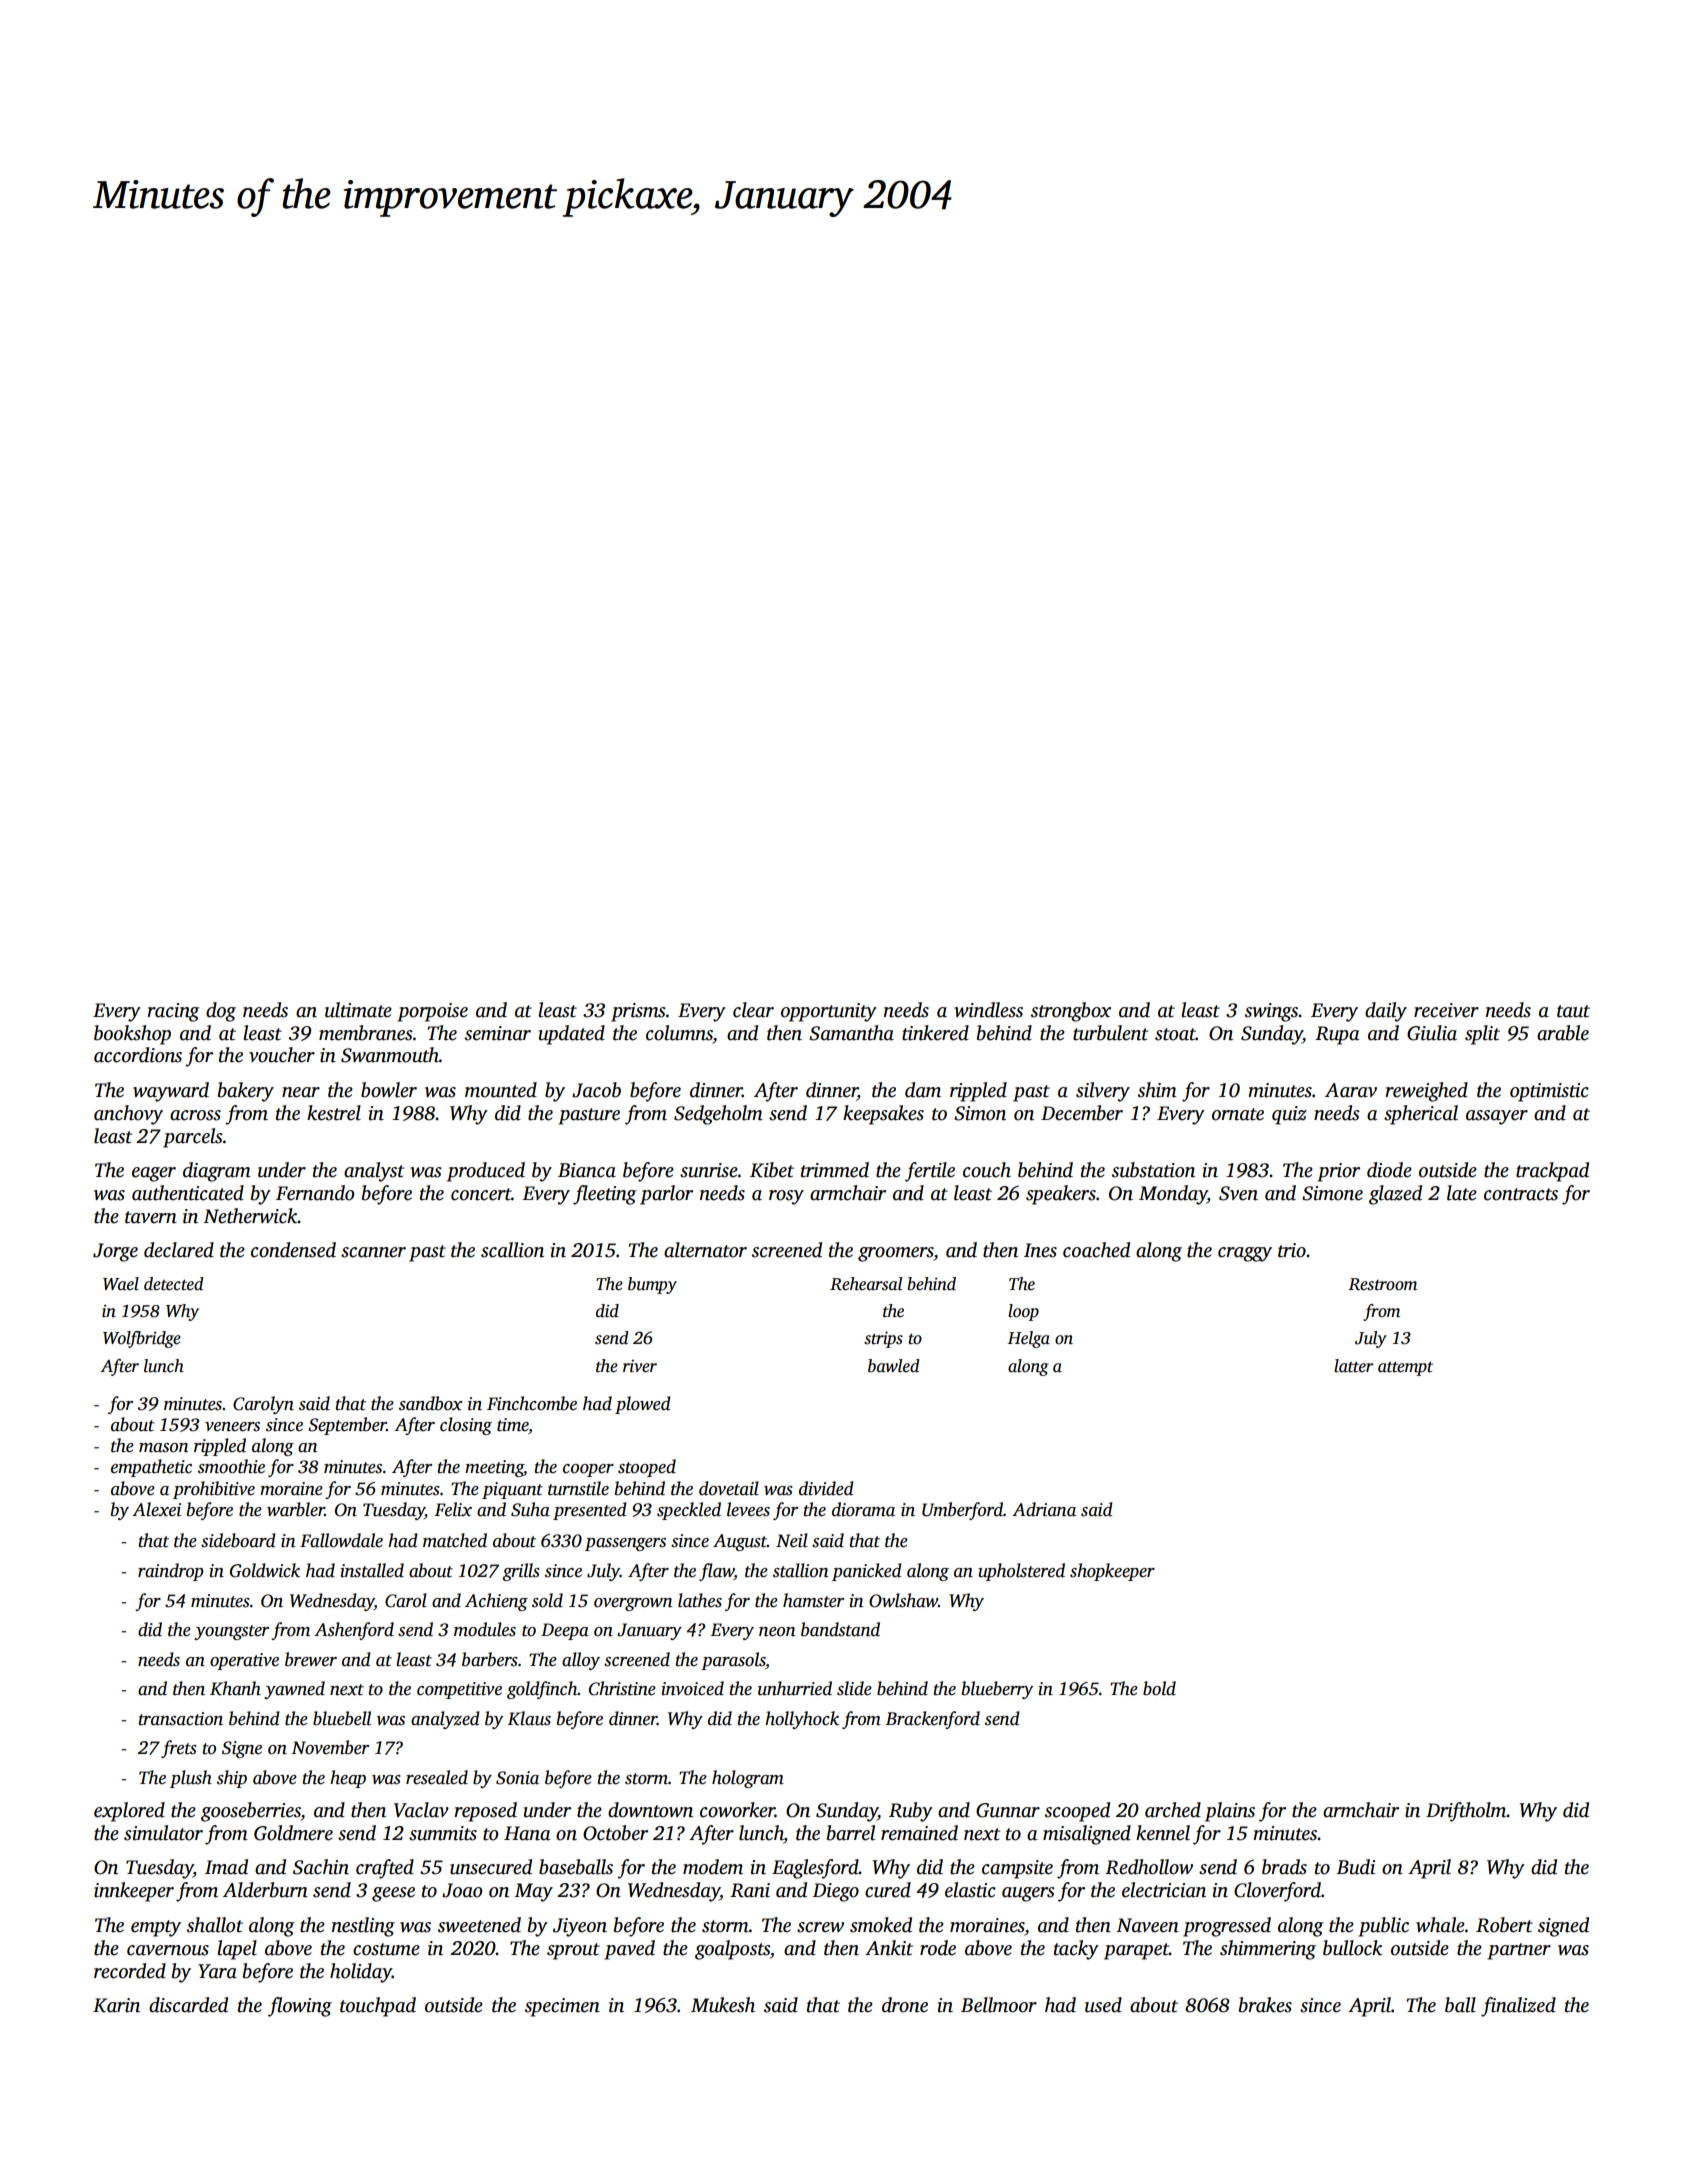 This document has width=1683, height=2178. I want to click on sandbox, so click(430, 1403).
